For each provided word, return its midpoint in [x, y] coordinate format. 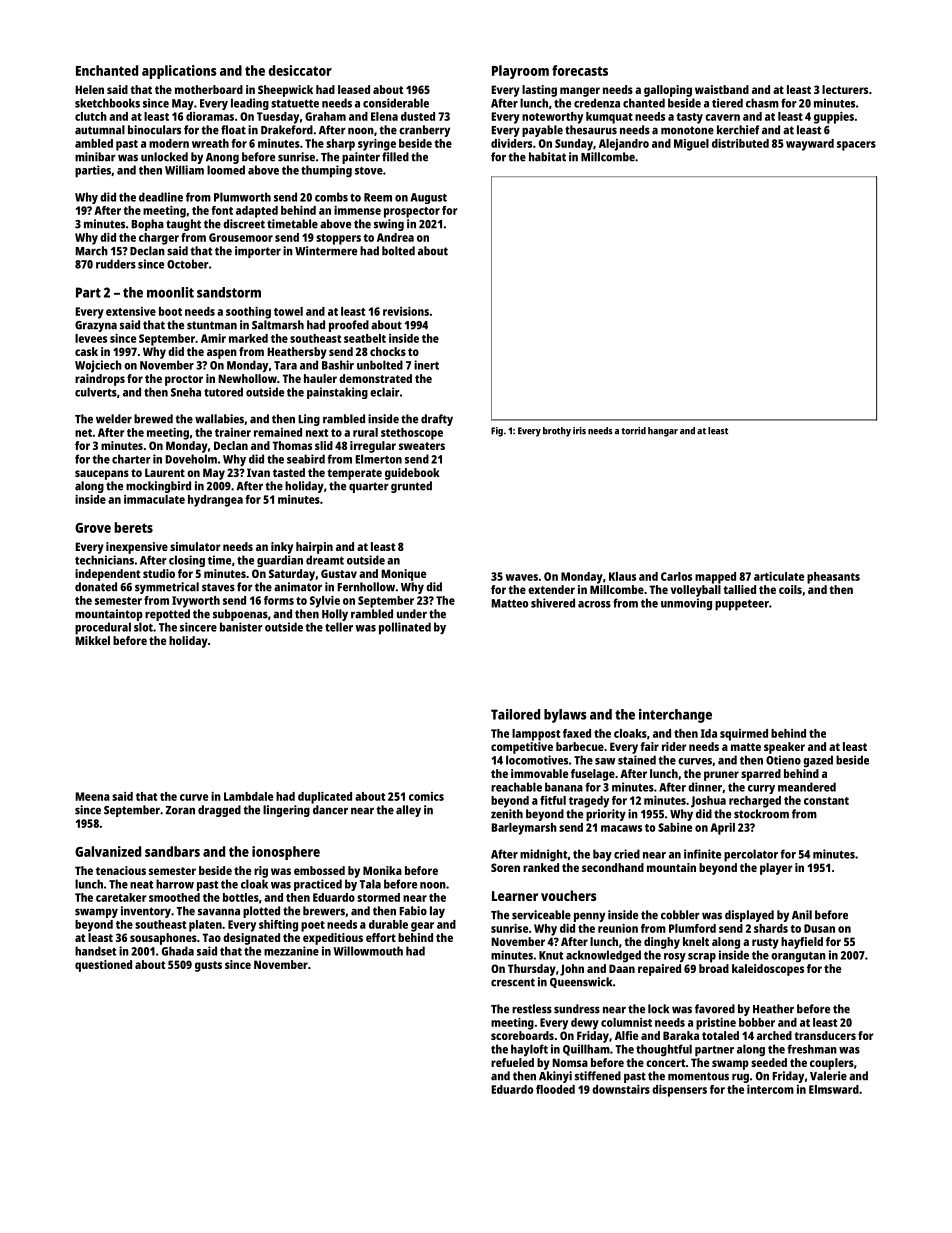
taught [183, 225]
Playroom [520, 72]
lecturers [845, 89]
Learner [515, 896]
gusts [208, 966]
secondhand [613, 867]
